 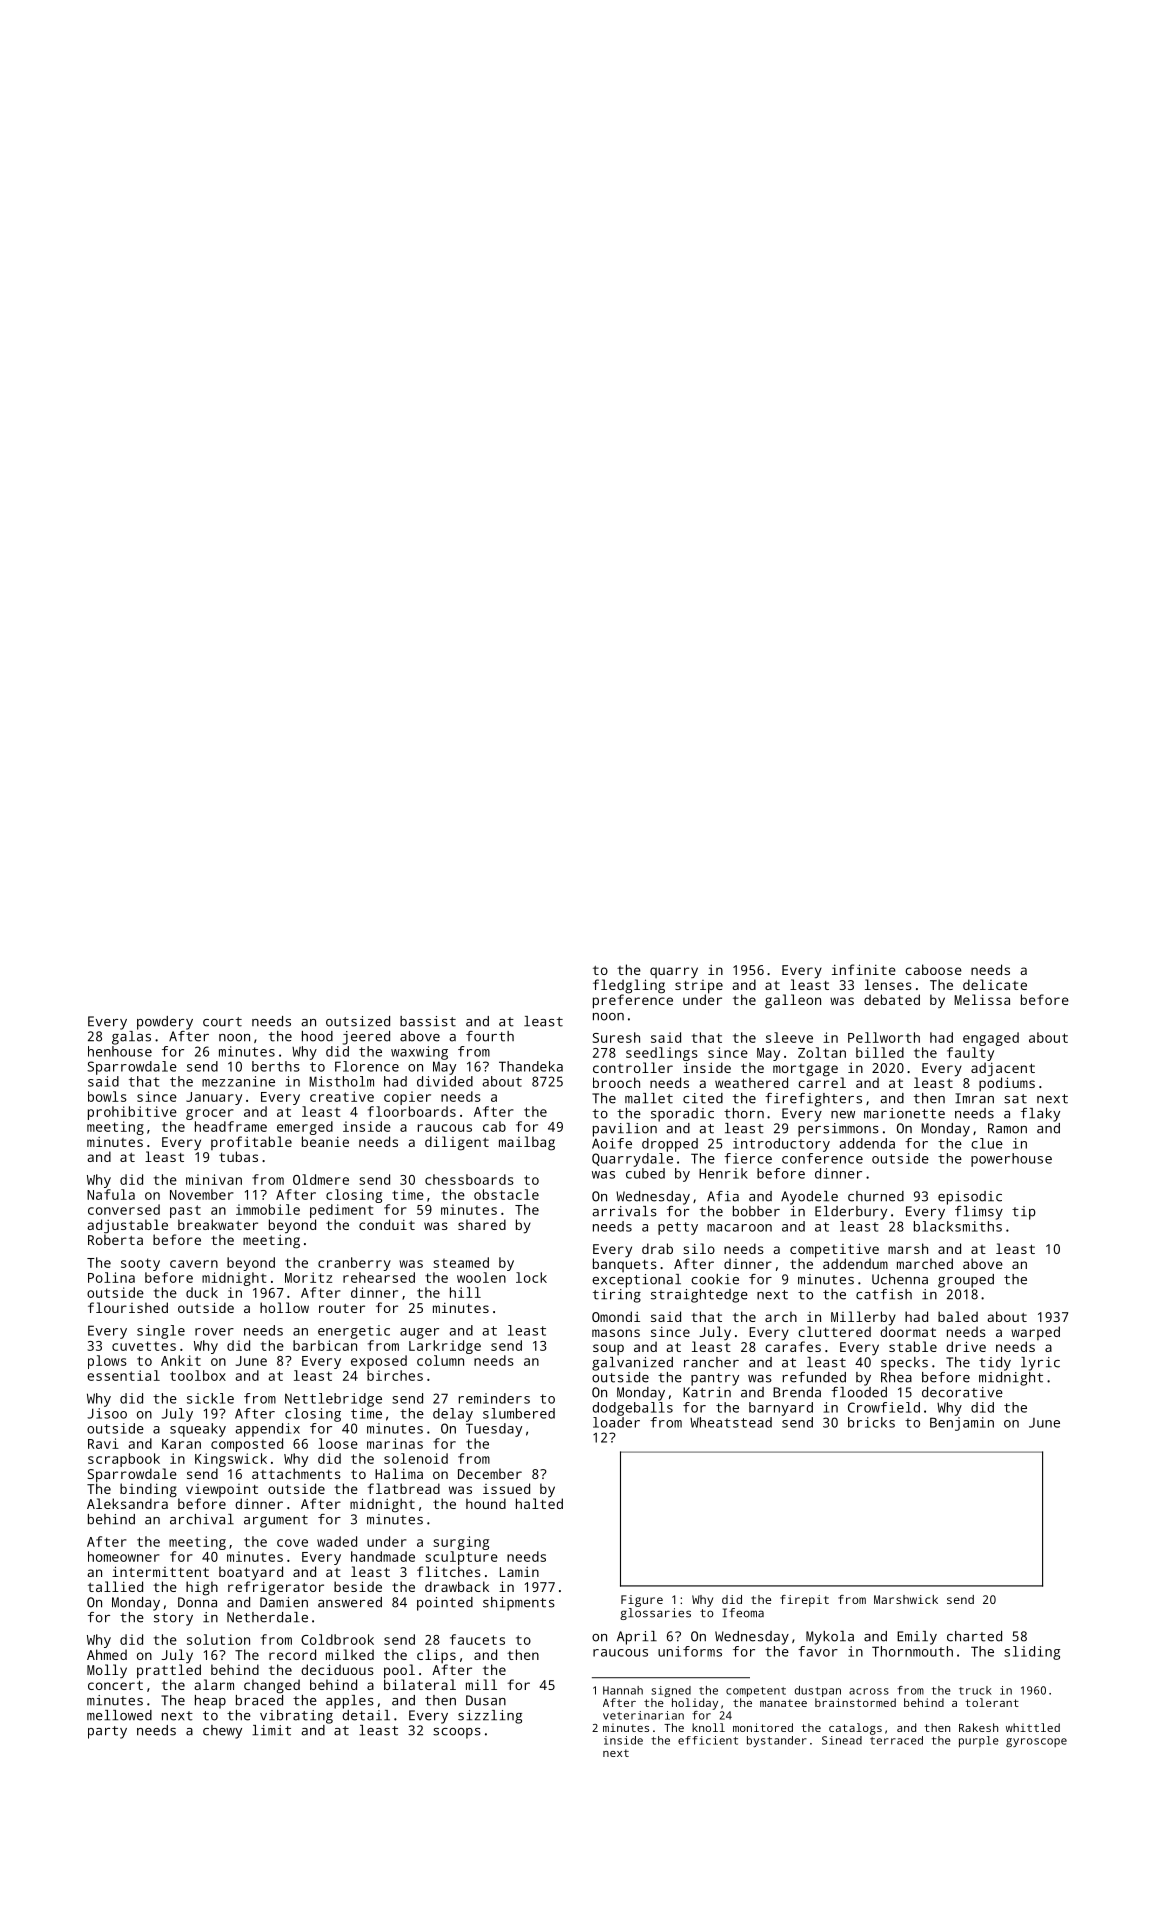 I want to click on fledgling, so click(x=629, y=986).
